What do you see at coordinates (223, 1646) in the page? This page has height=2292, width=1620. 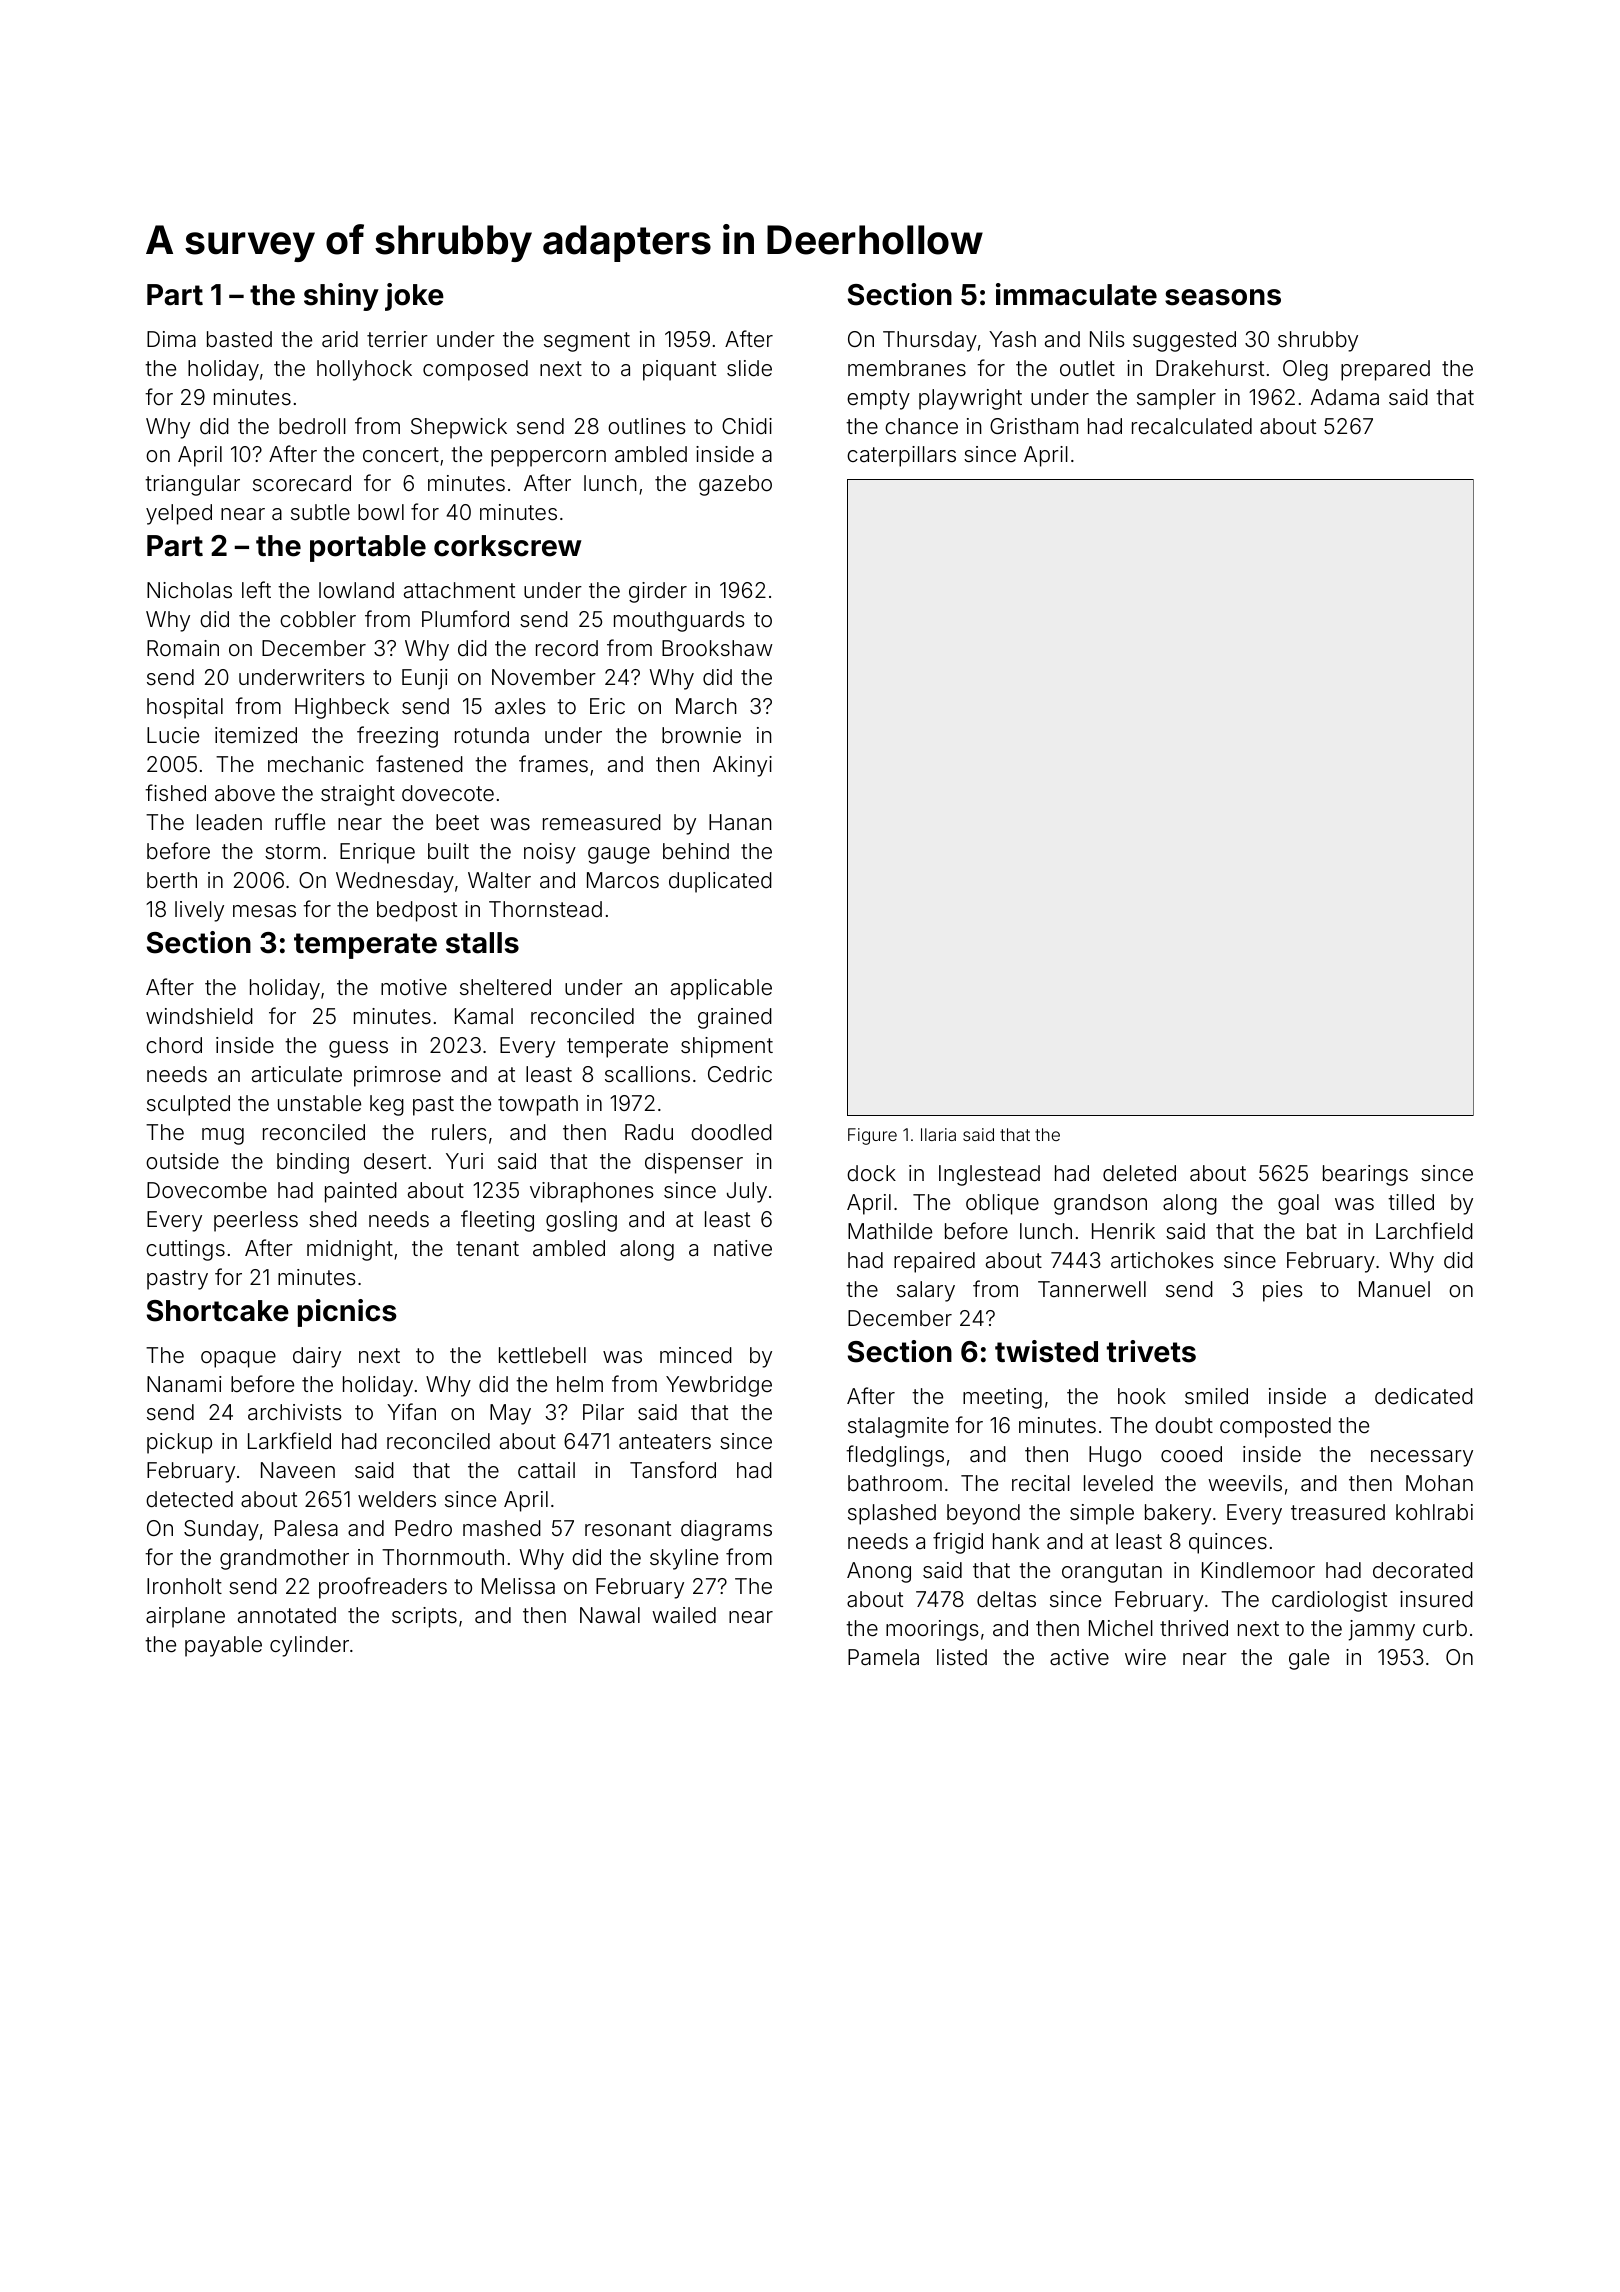 I see `payable` at bounding box center [223, 1646].
